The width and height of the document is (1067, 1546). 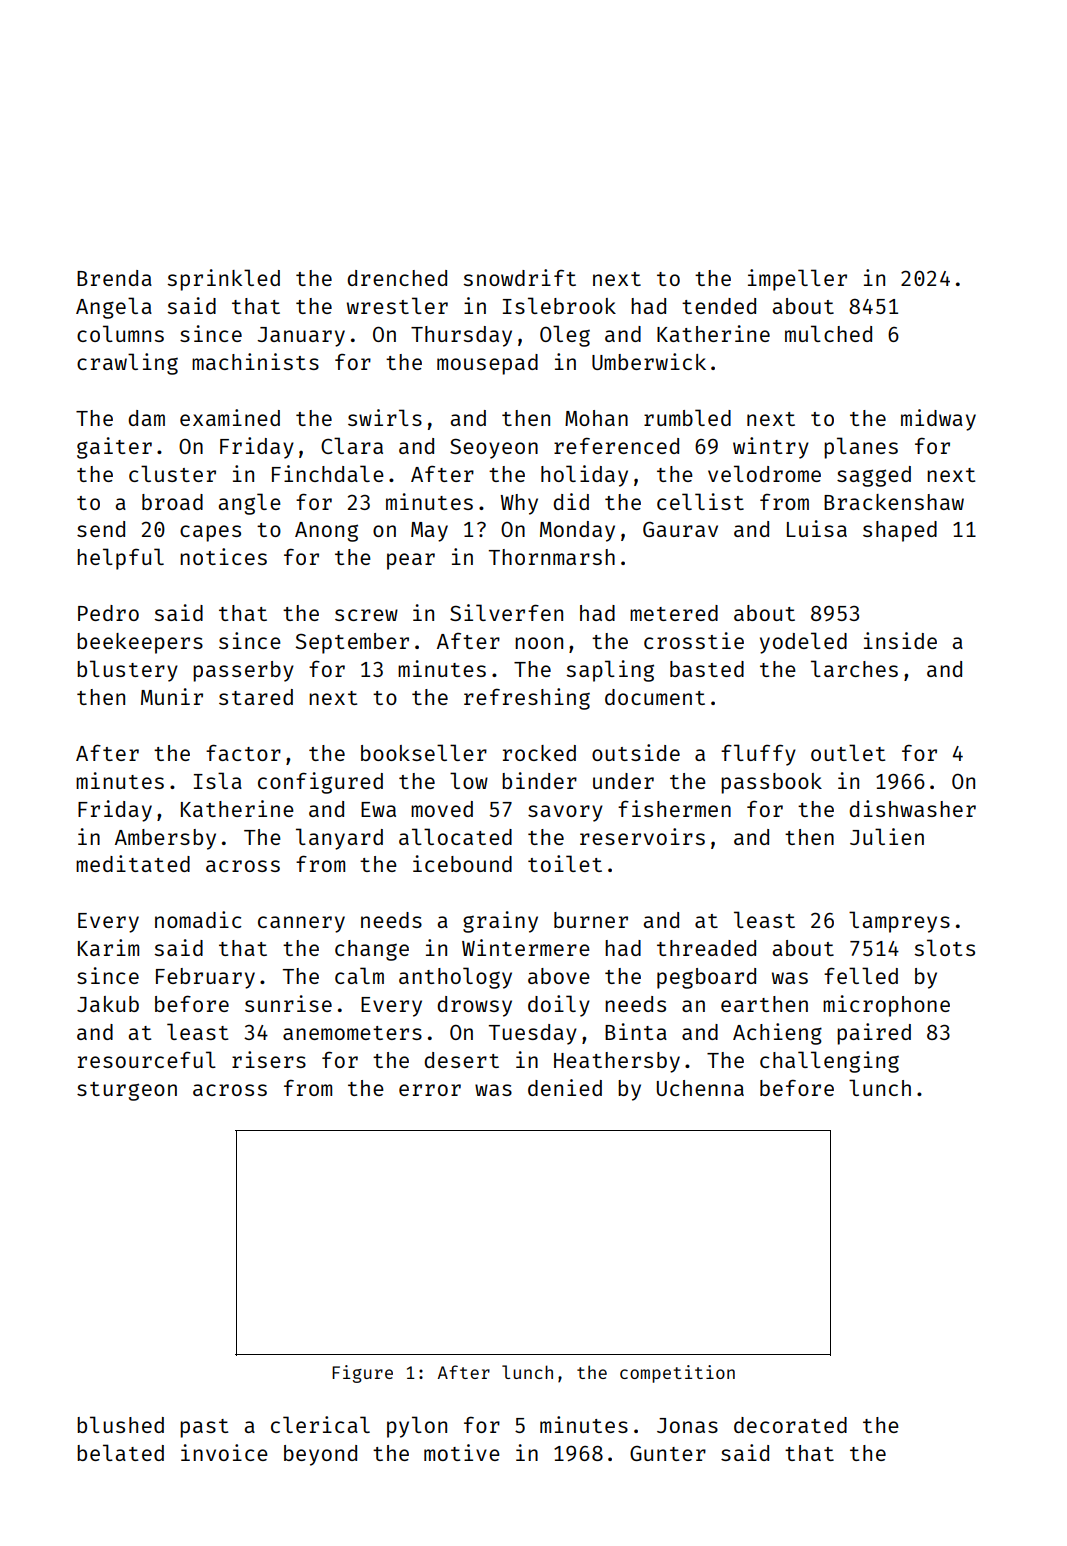 What do you see at coordinates (114, 308) in the document?
I see `Angela` at bounding box center [114, 308].
